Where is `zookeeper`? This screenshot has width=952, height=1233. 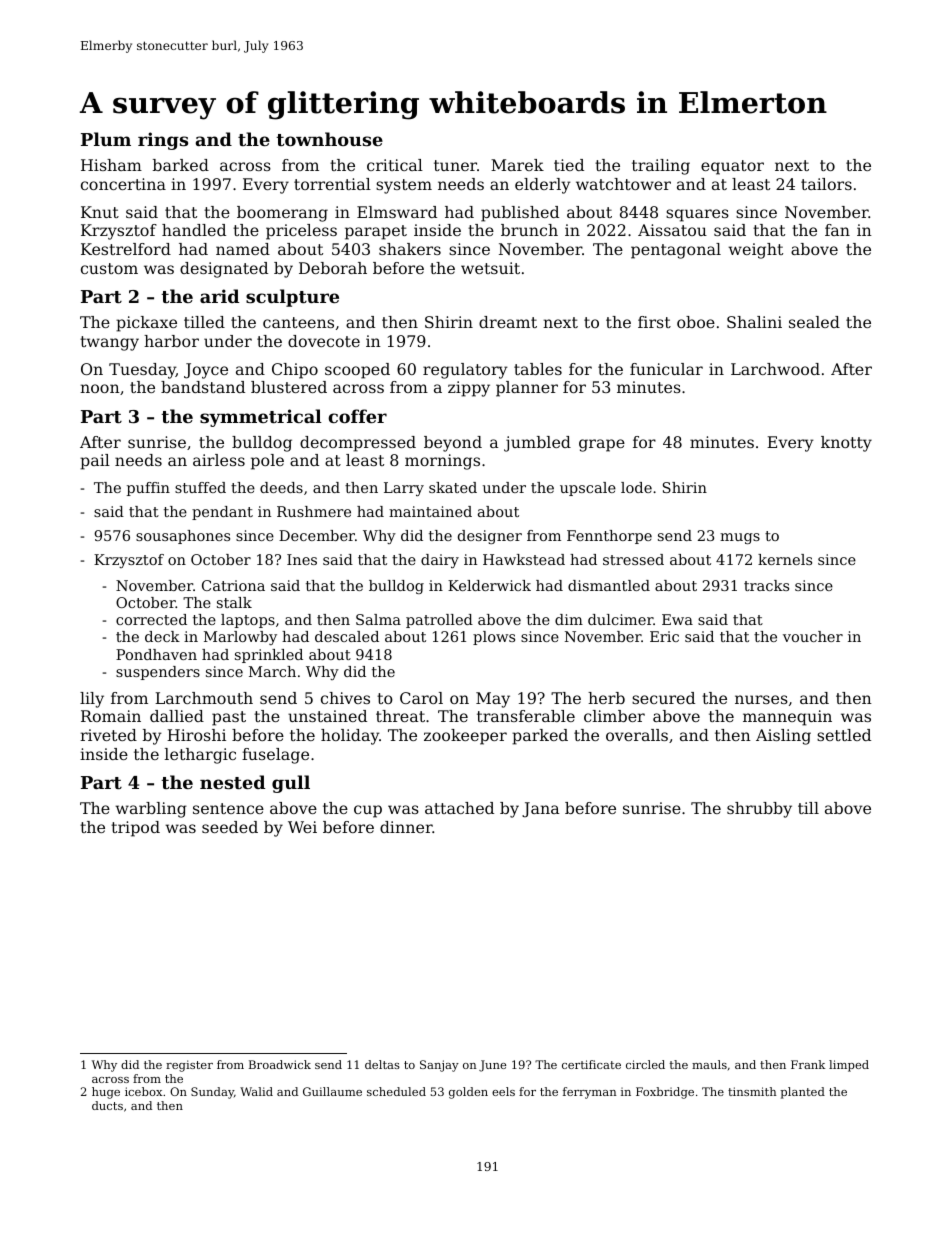 zookeeper is located at coordinates (465, 737).
